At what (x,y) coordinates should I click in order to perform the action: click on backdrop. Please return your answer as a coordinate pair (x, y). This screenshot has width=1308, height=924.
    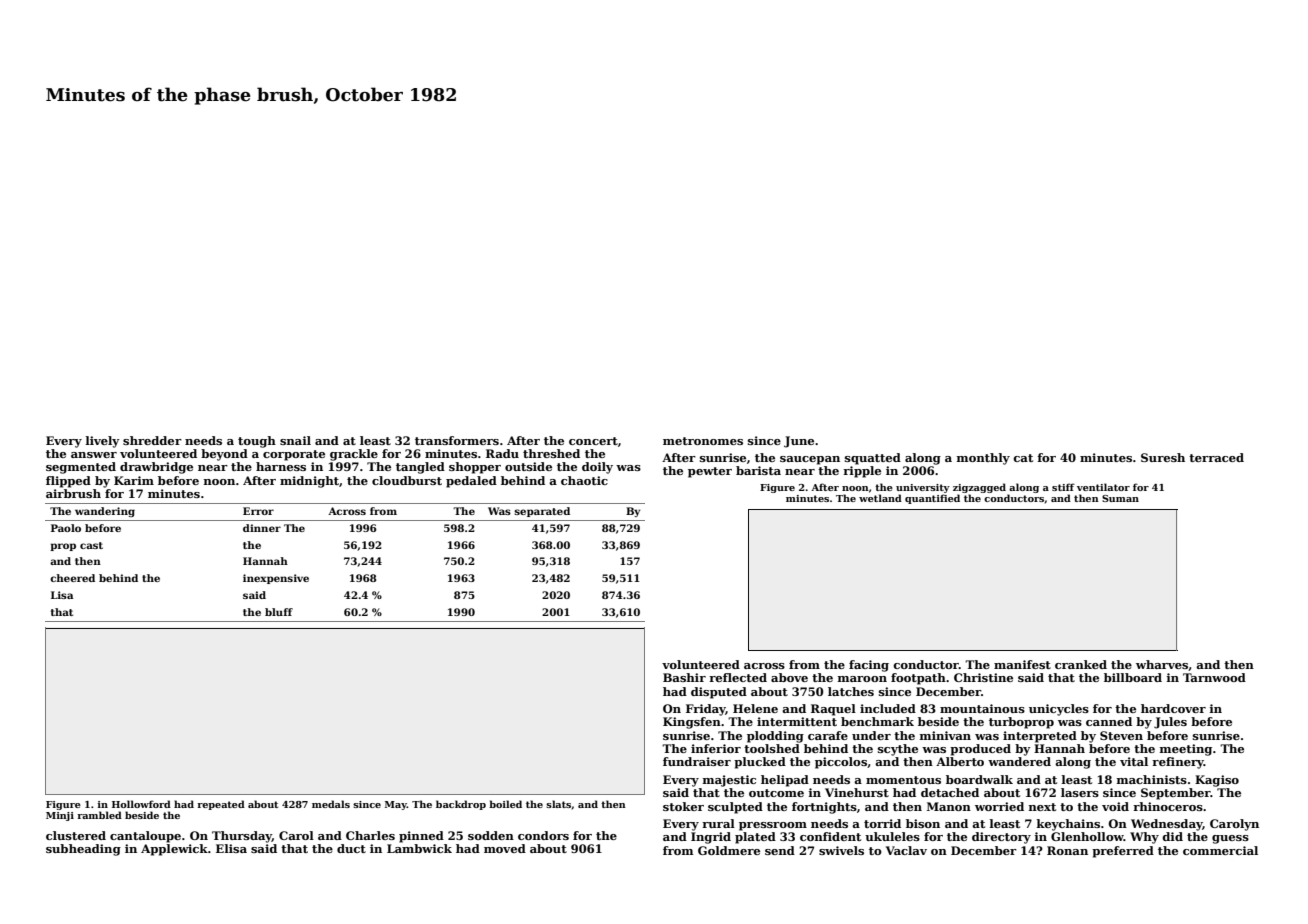
    Looking at the image, I should click on (461, 805).
